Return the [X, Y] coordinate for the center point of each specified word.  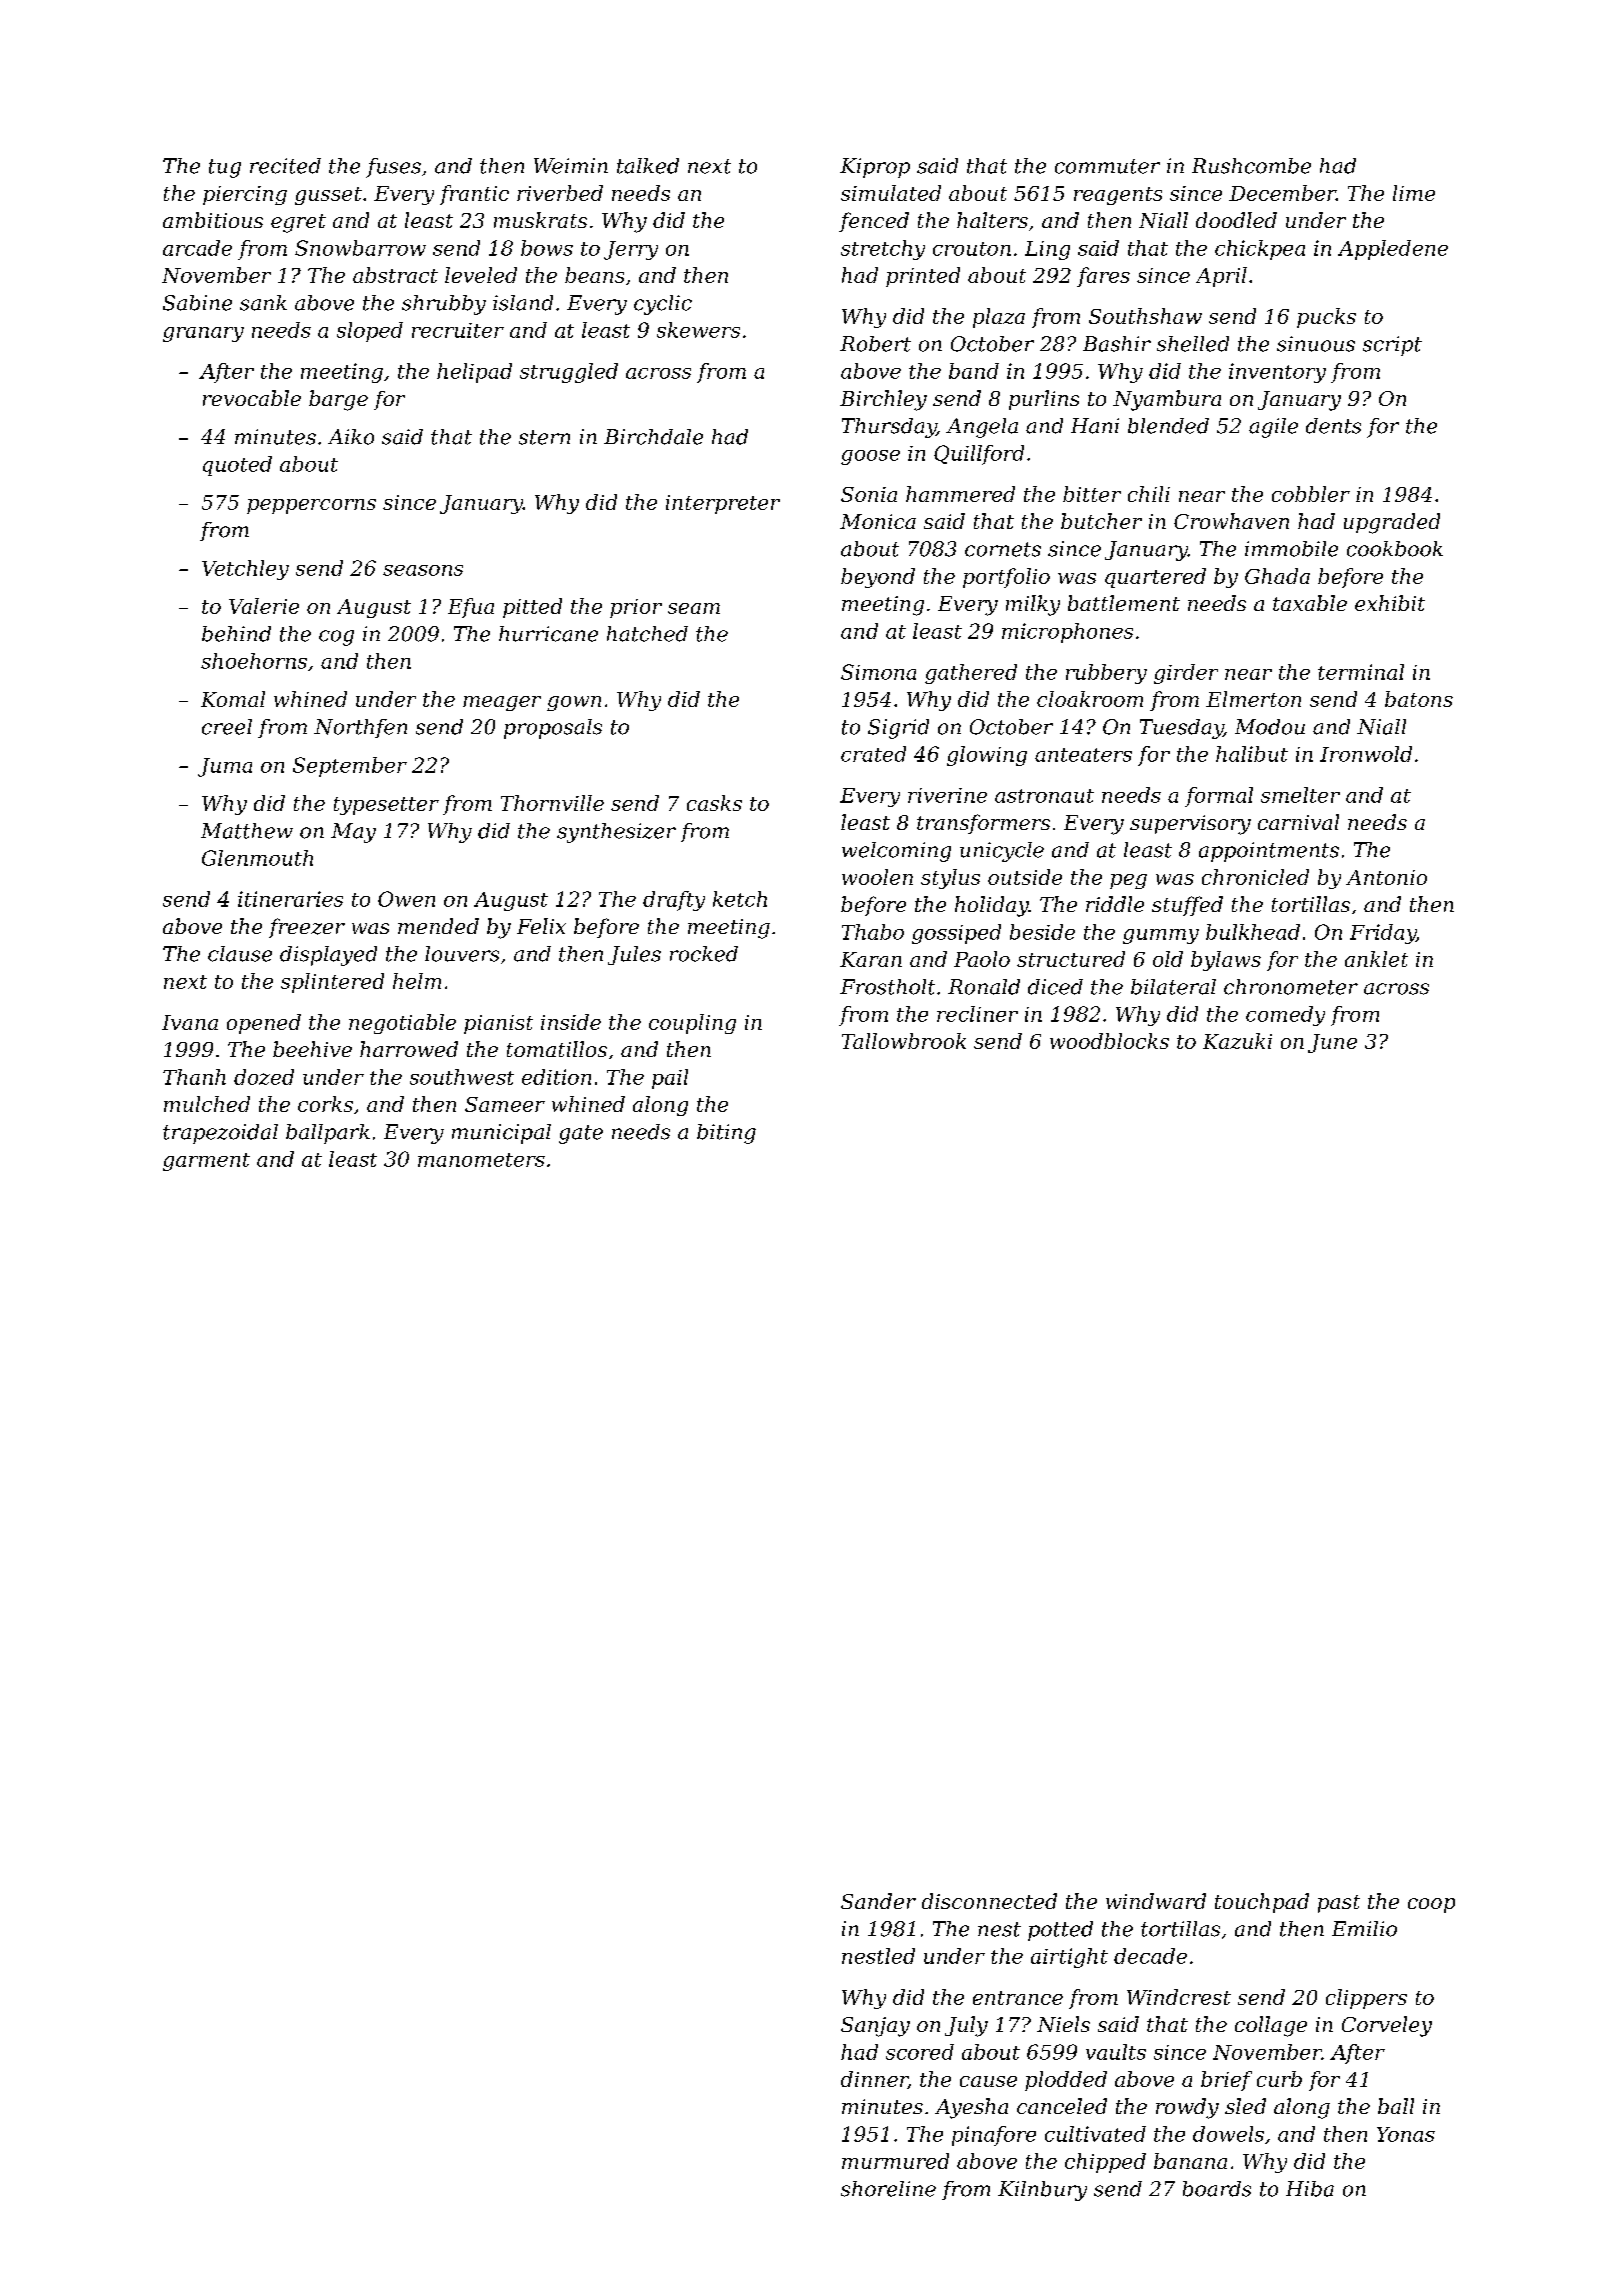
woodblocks [1109, 1041]
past [1339, 1904]
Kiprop [875, 168]
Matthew [247, 831]
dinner [874, 2080]
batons [1419, 699]
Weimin [571, 166]
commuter [1107, 166]
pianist [498, 1024]
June [1332, 1043]
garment [206, 1162]
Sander [878, 1901]
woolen [877, 877]
